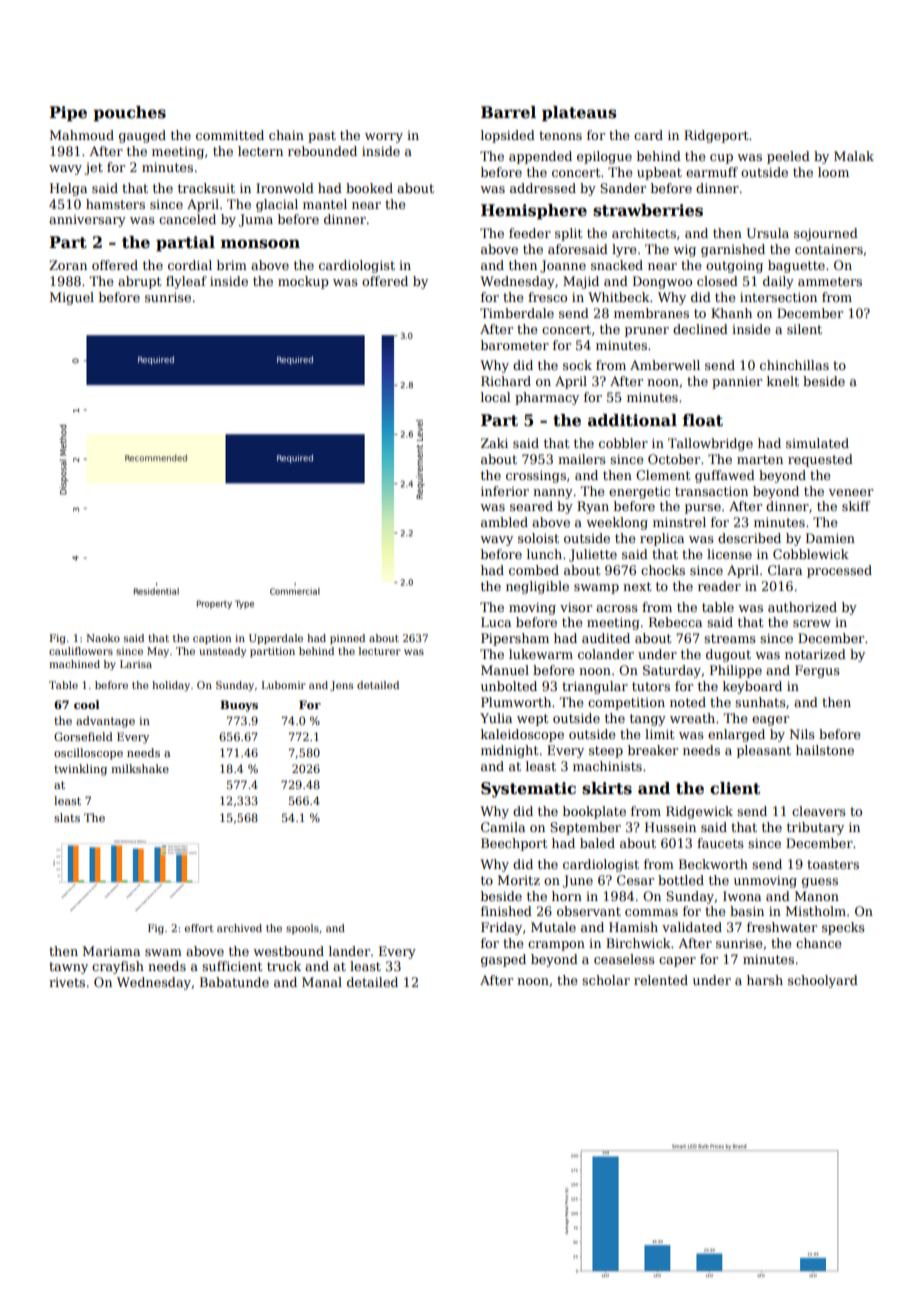 This document has width=924, height=1308. What do you see at coordinates (68, 189) in the document?
I see `Helga` at bounding box center [68, 189].
